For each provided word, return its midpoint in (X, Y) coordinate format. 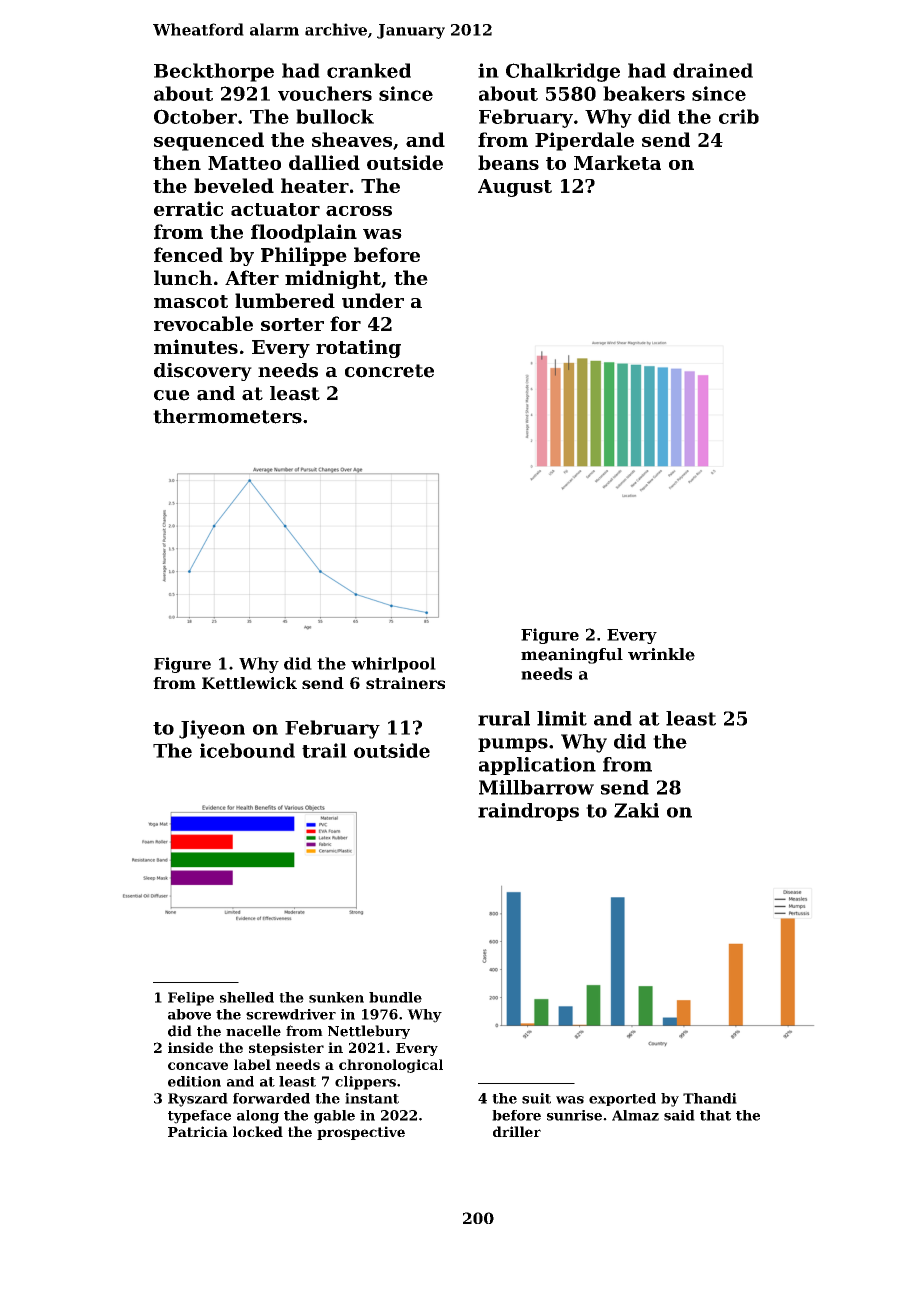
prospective (361, 1133)
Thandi (710, 1098)
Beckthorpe (214, 72)
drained (713, 70)
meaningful (572, 656)
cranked (369, 70)
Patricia (198, 1131)
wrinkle (661, 654)
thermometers (227, 416)
